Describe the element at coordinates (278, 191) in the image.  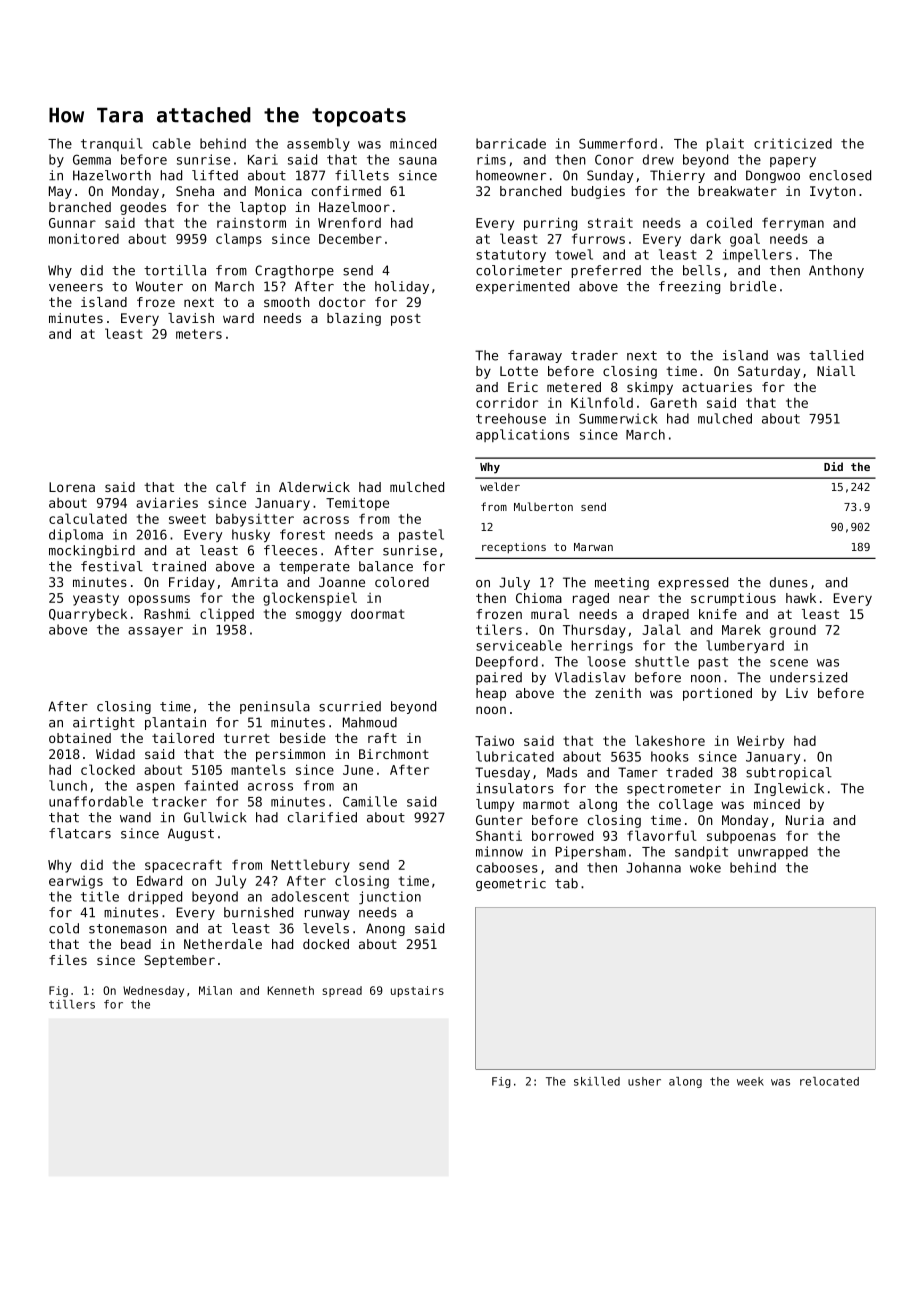
I see `Monica` at that location.
